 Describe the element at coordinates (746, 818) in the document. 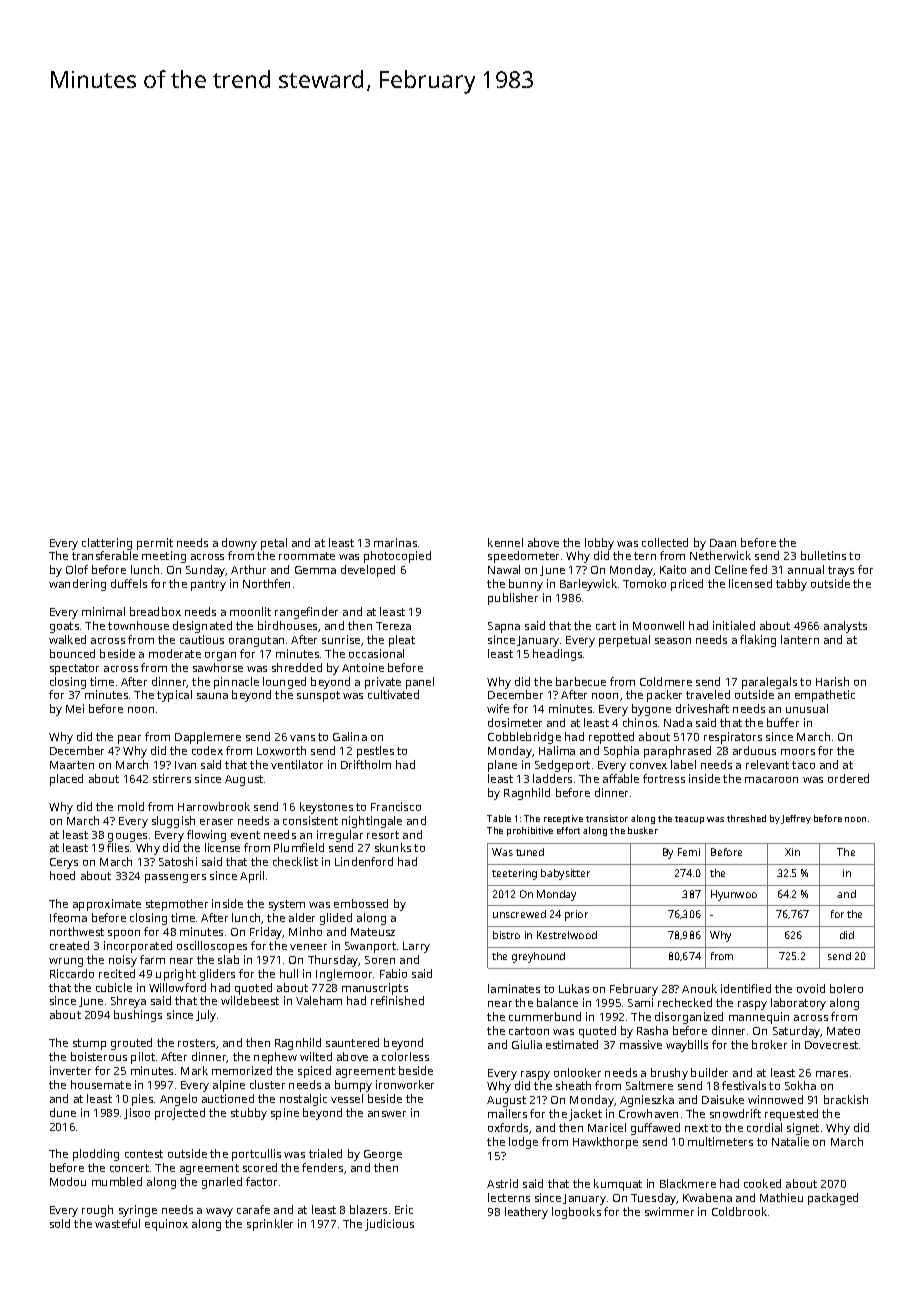

I see `threshed` at that location.
